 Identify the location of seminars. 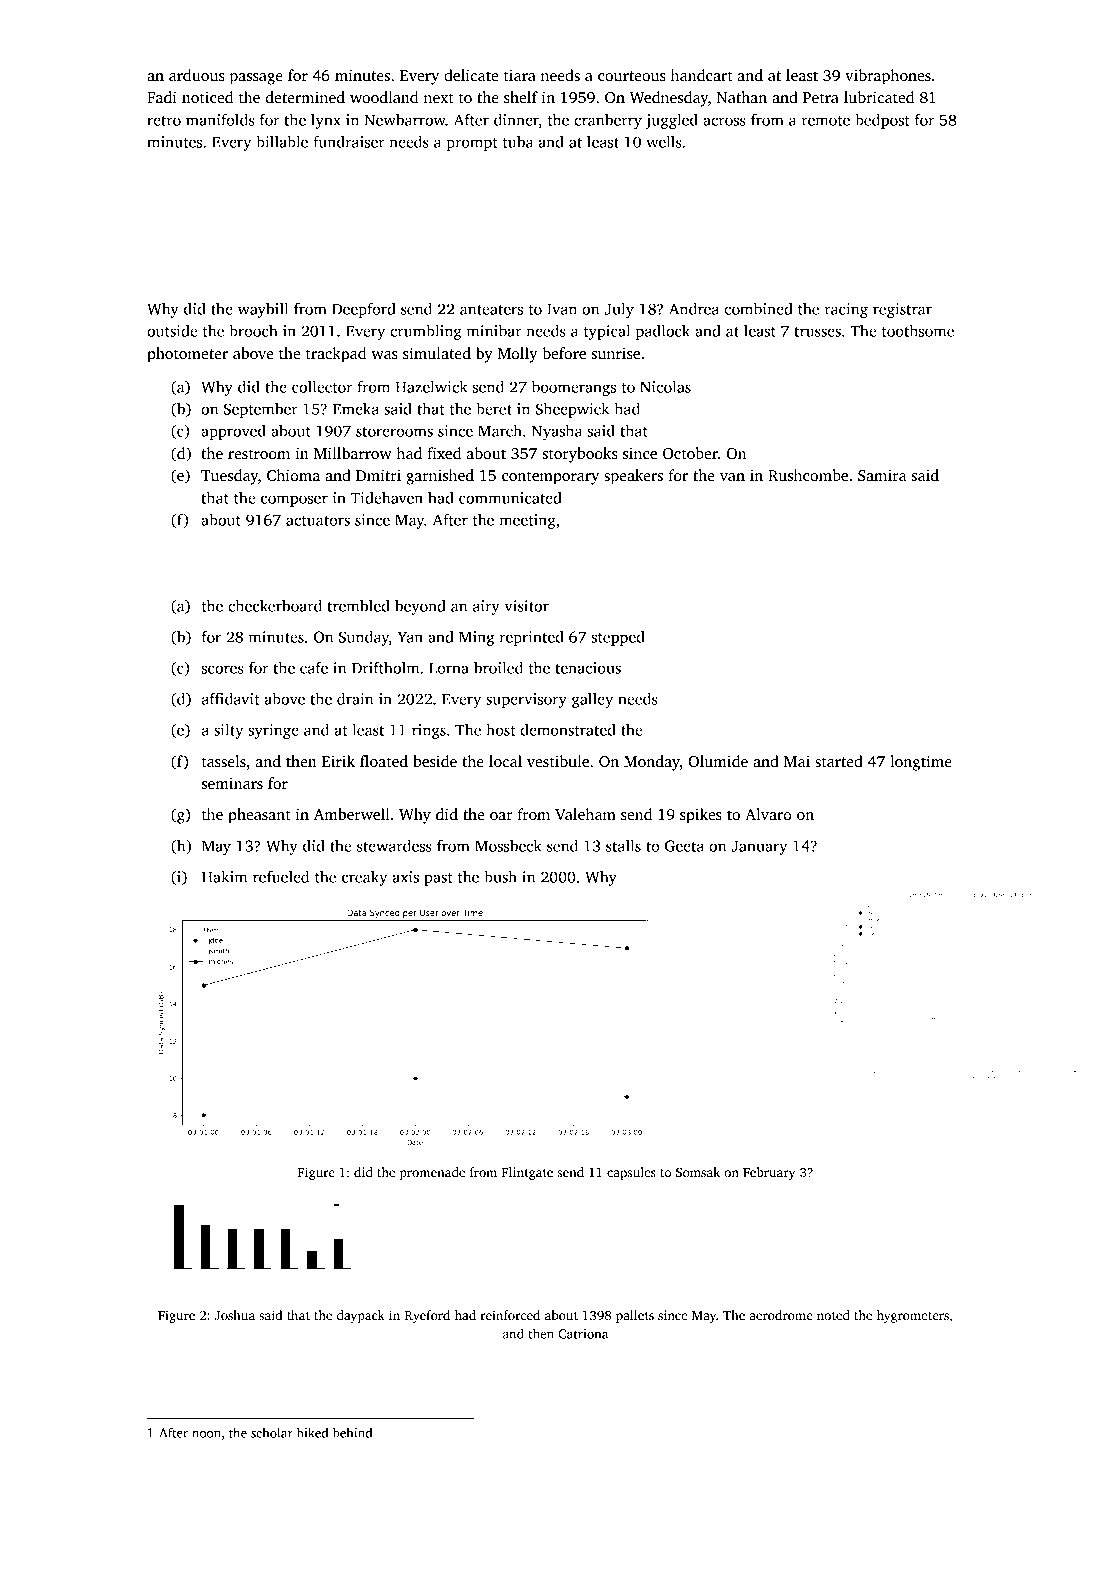
(232, 783).
